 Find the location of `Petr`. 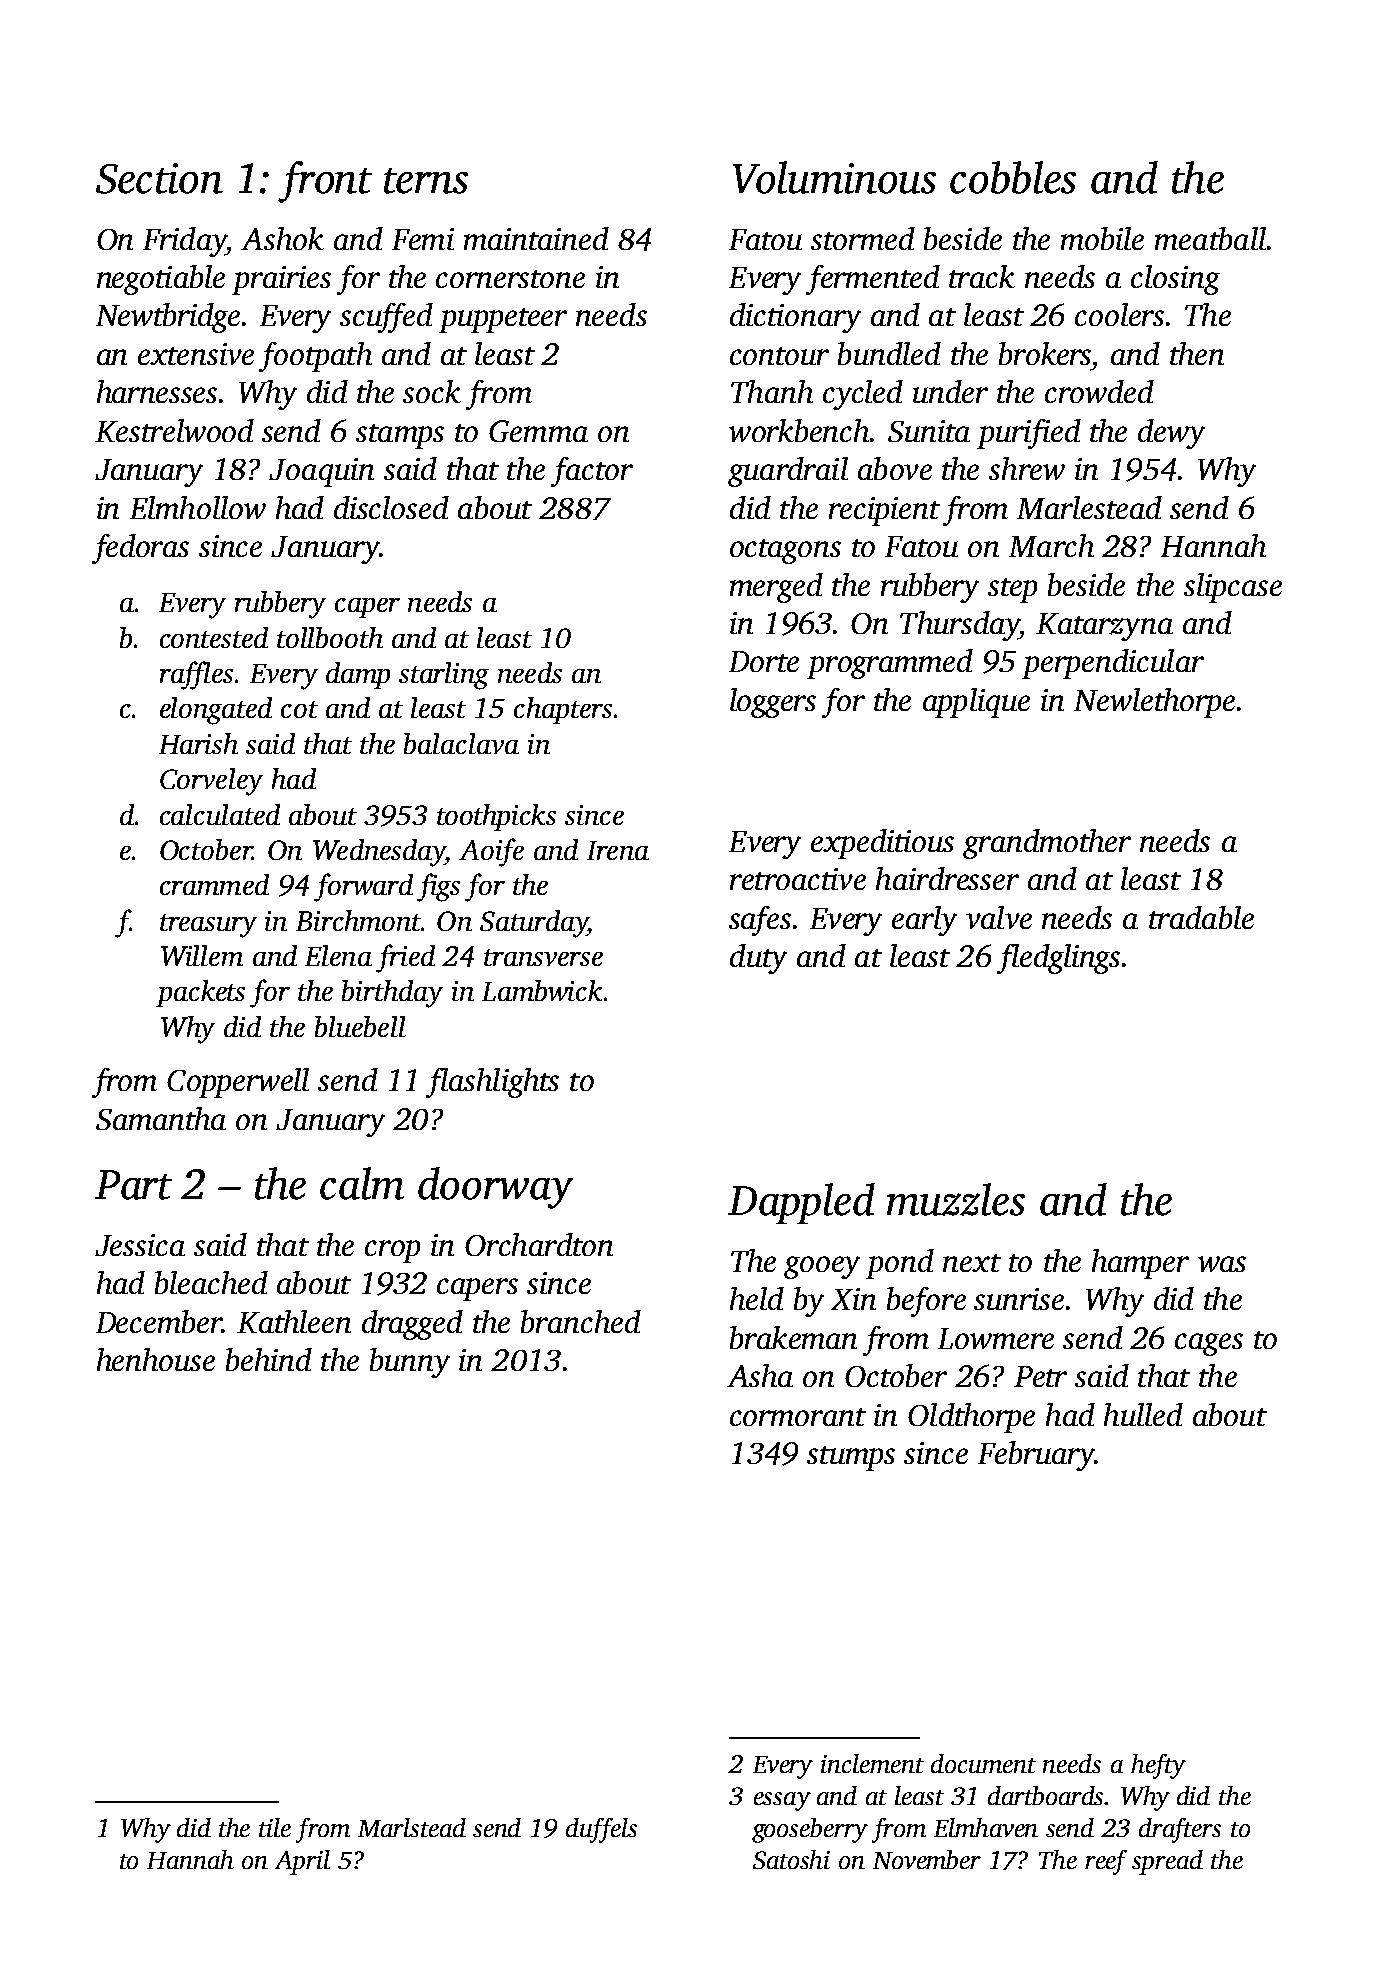

Petr is located at coordinates (1040, 1376).
